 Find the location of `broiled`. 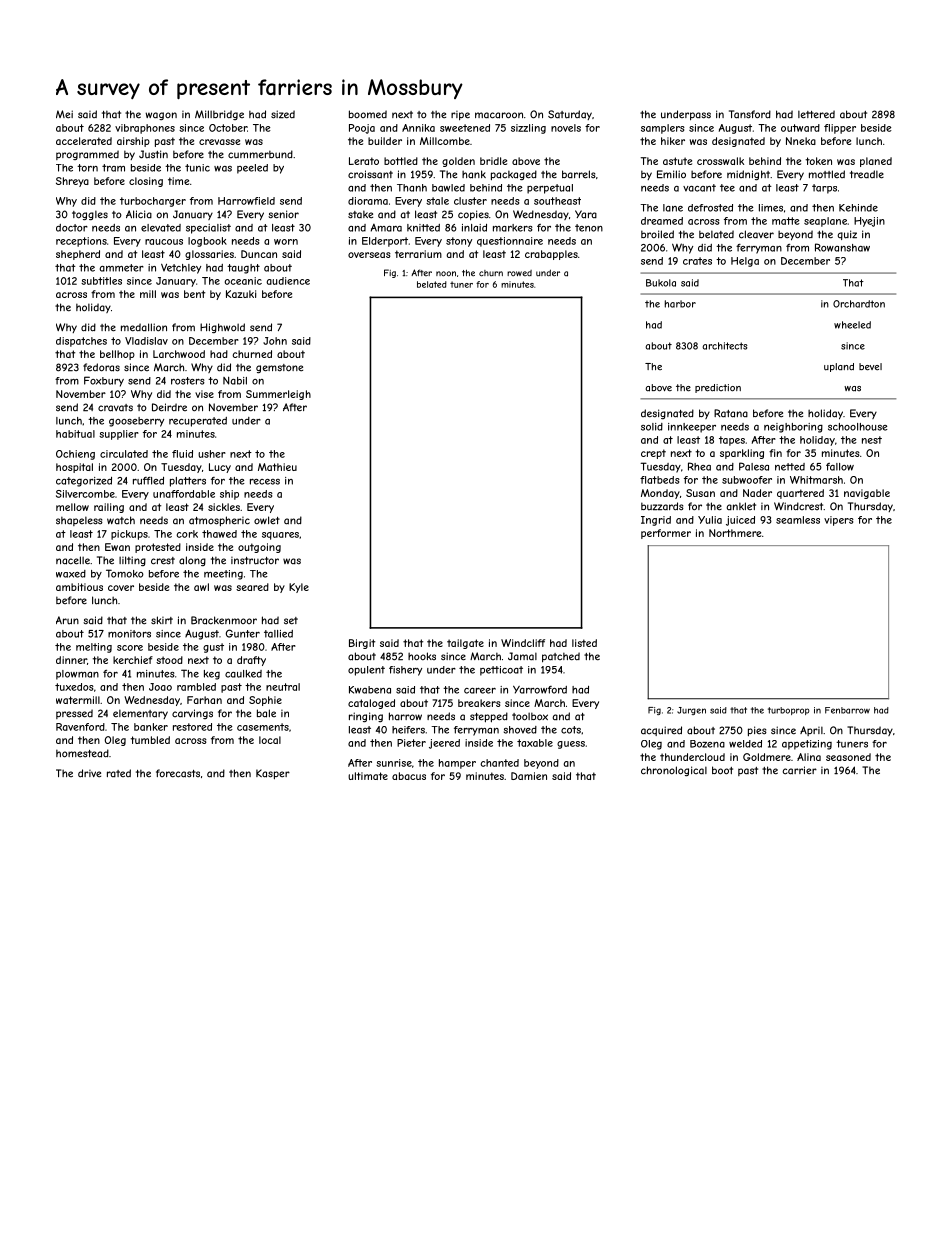

broiled is located at coordinates (657, 234).
